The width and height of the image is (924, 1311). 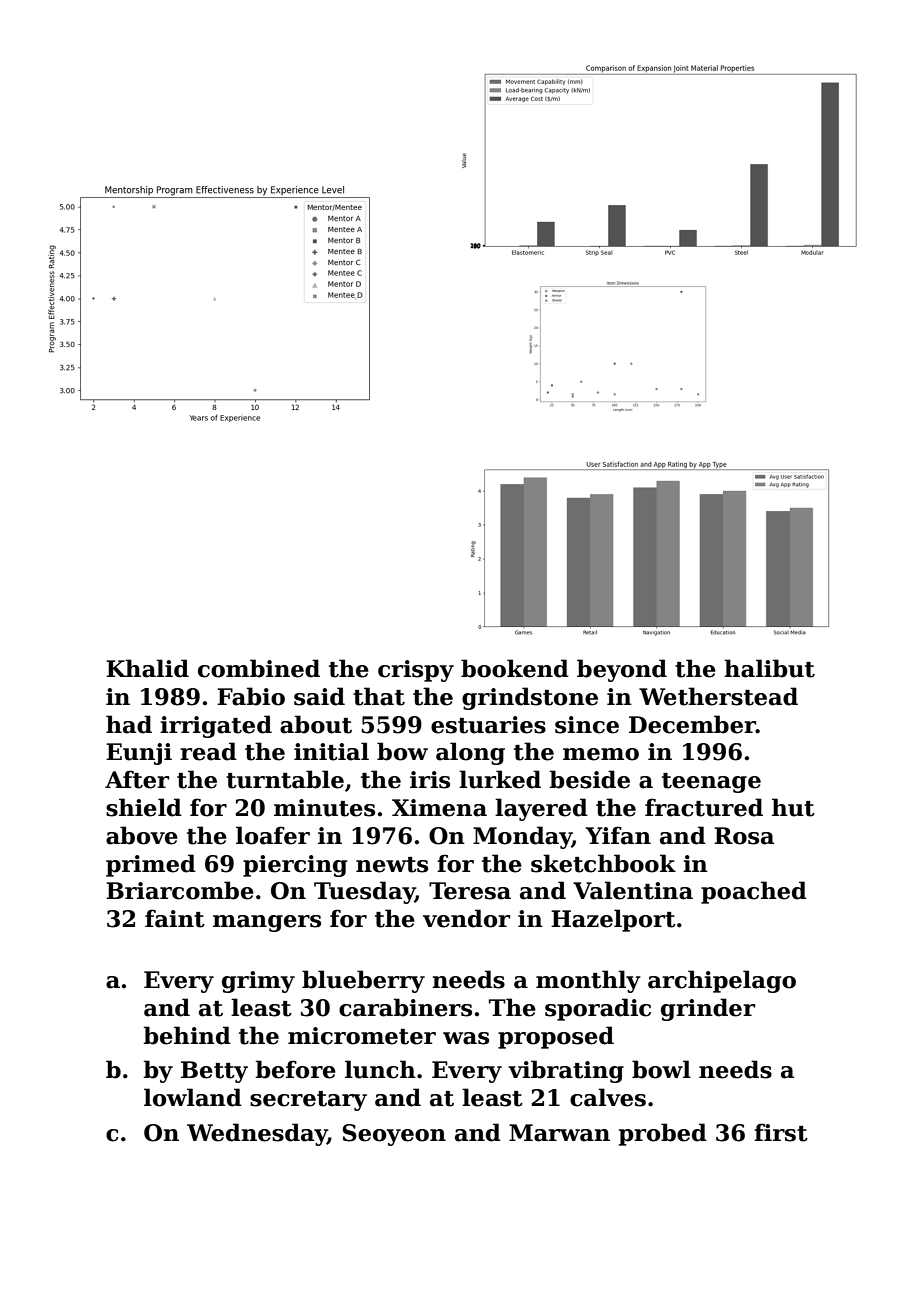 I want to click on secretary, so click(x=308, y=1101).
